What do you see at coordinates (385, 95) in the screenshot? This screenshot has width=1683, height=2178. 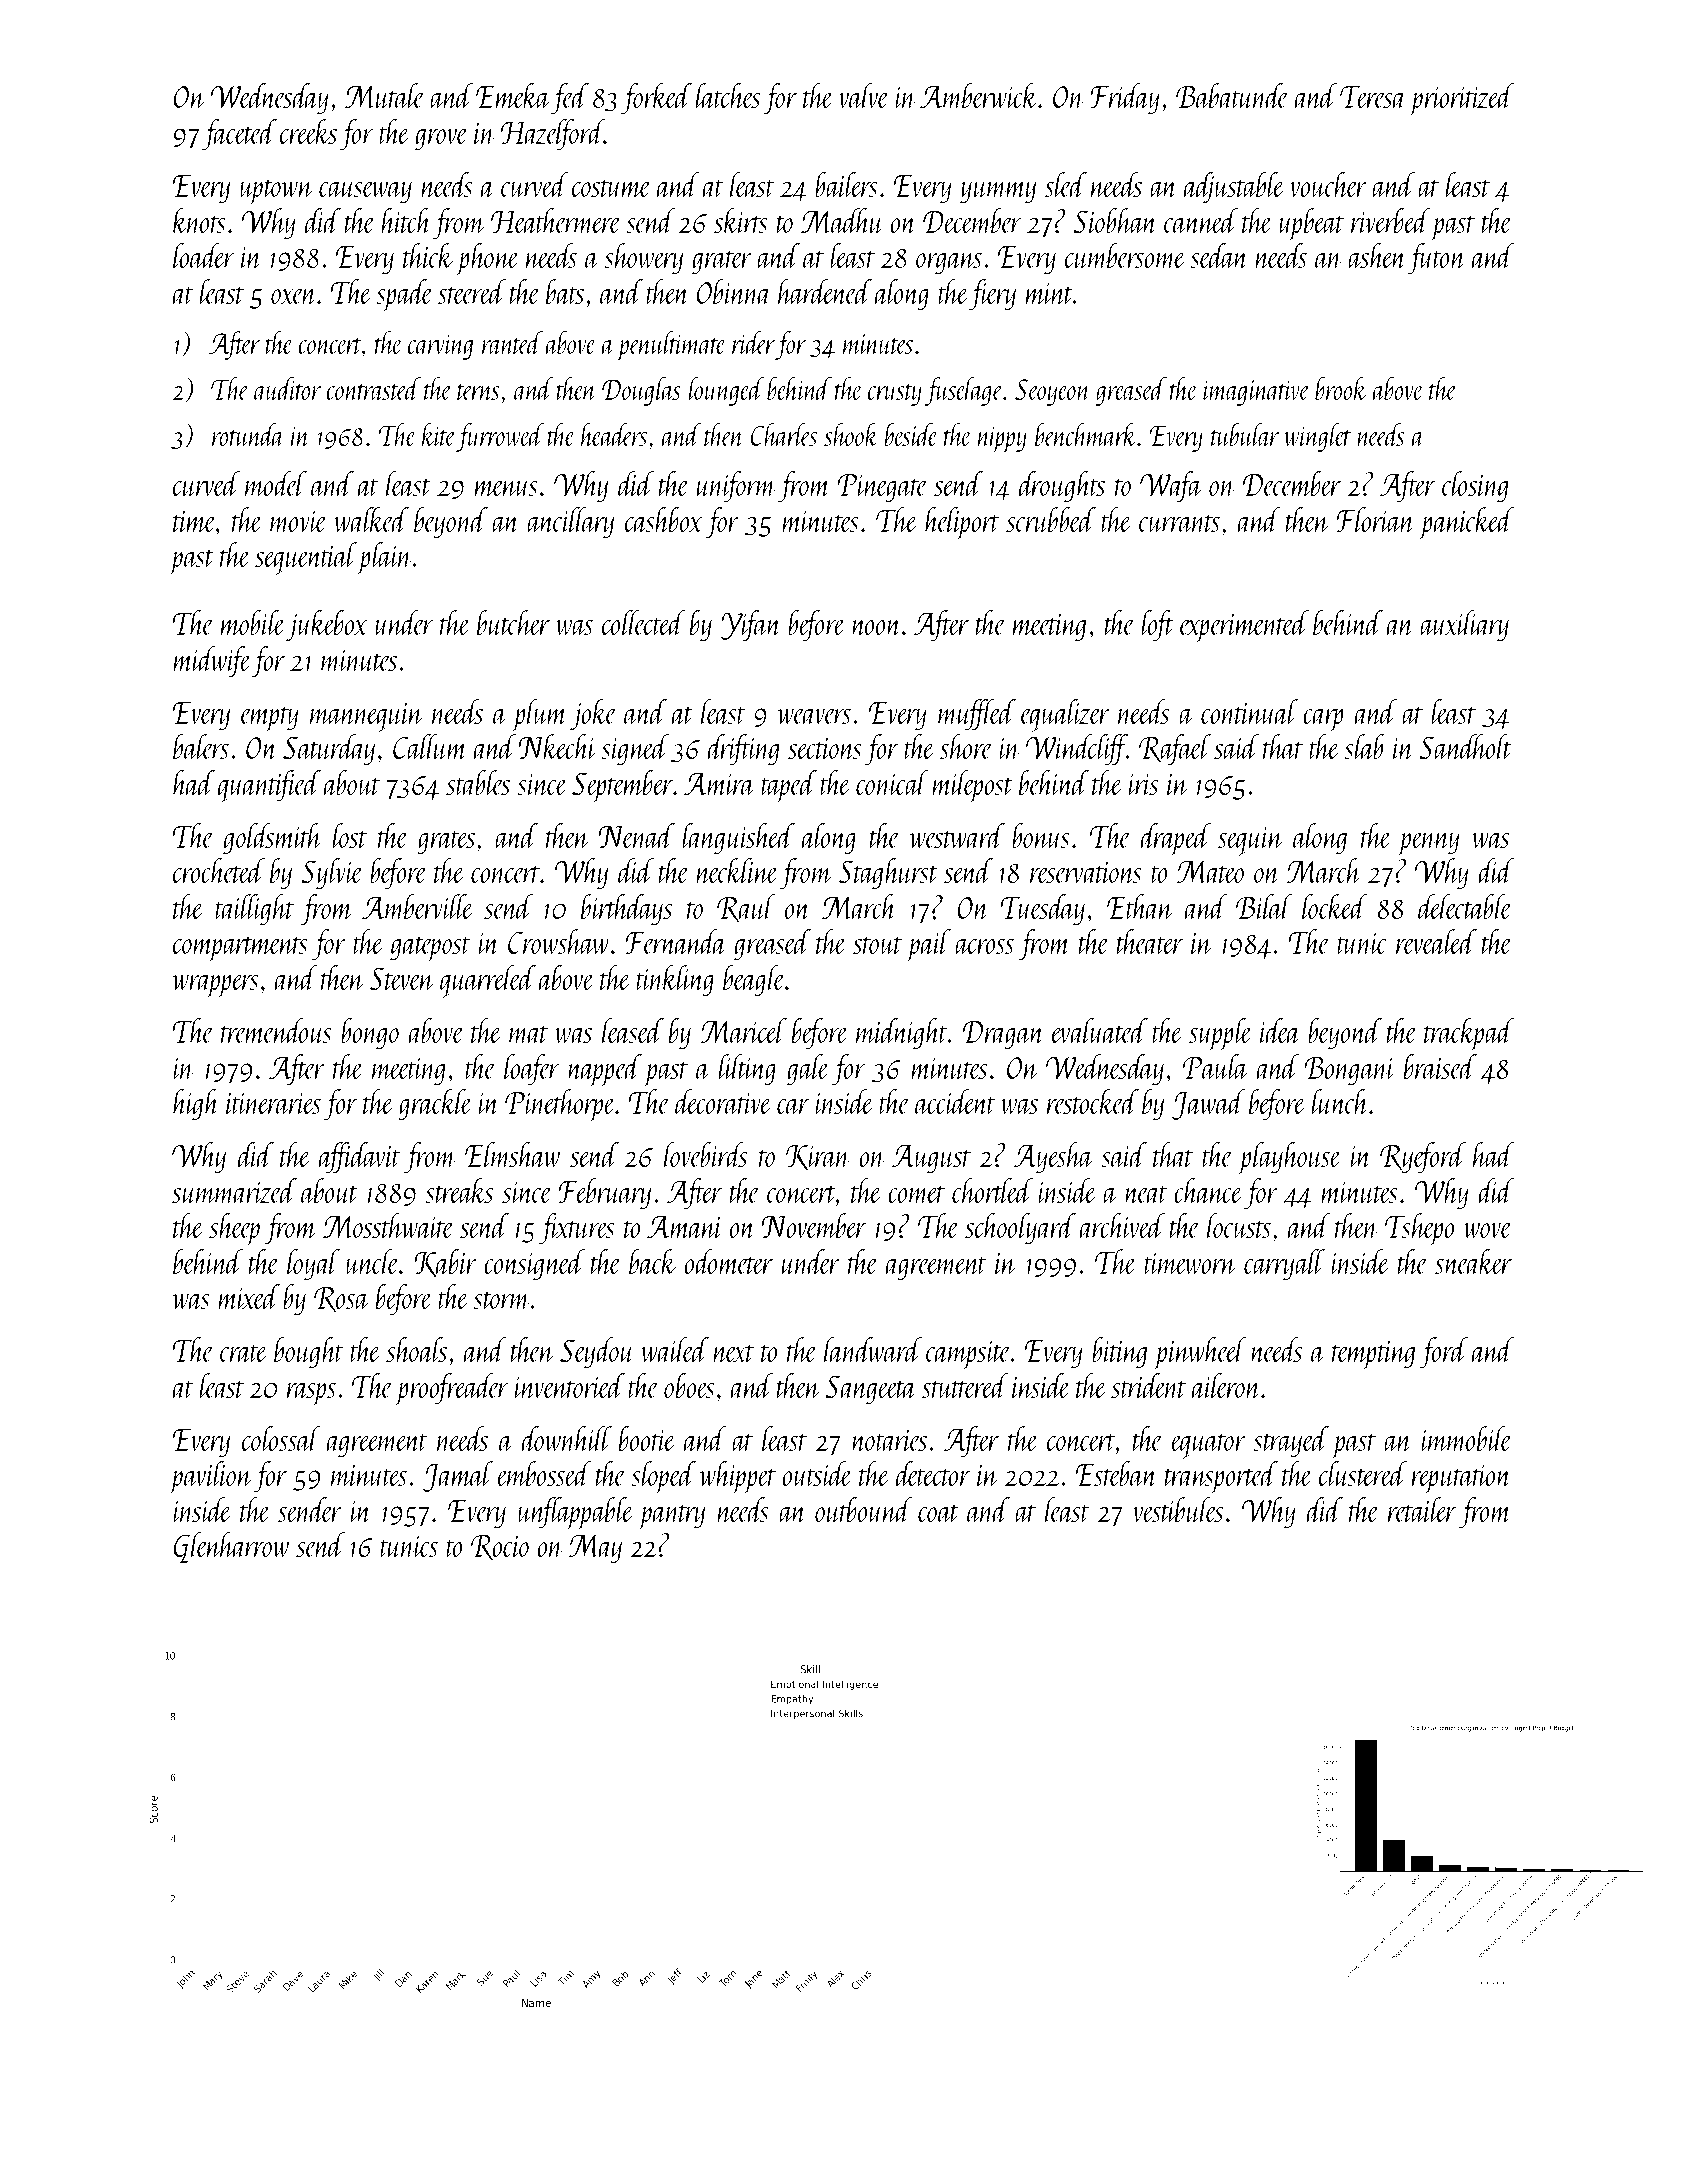 I see `Mutale` at bounding box center [385, 95].
